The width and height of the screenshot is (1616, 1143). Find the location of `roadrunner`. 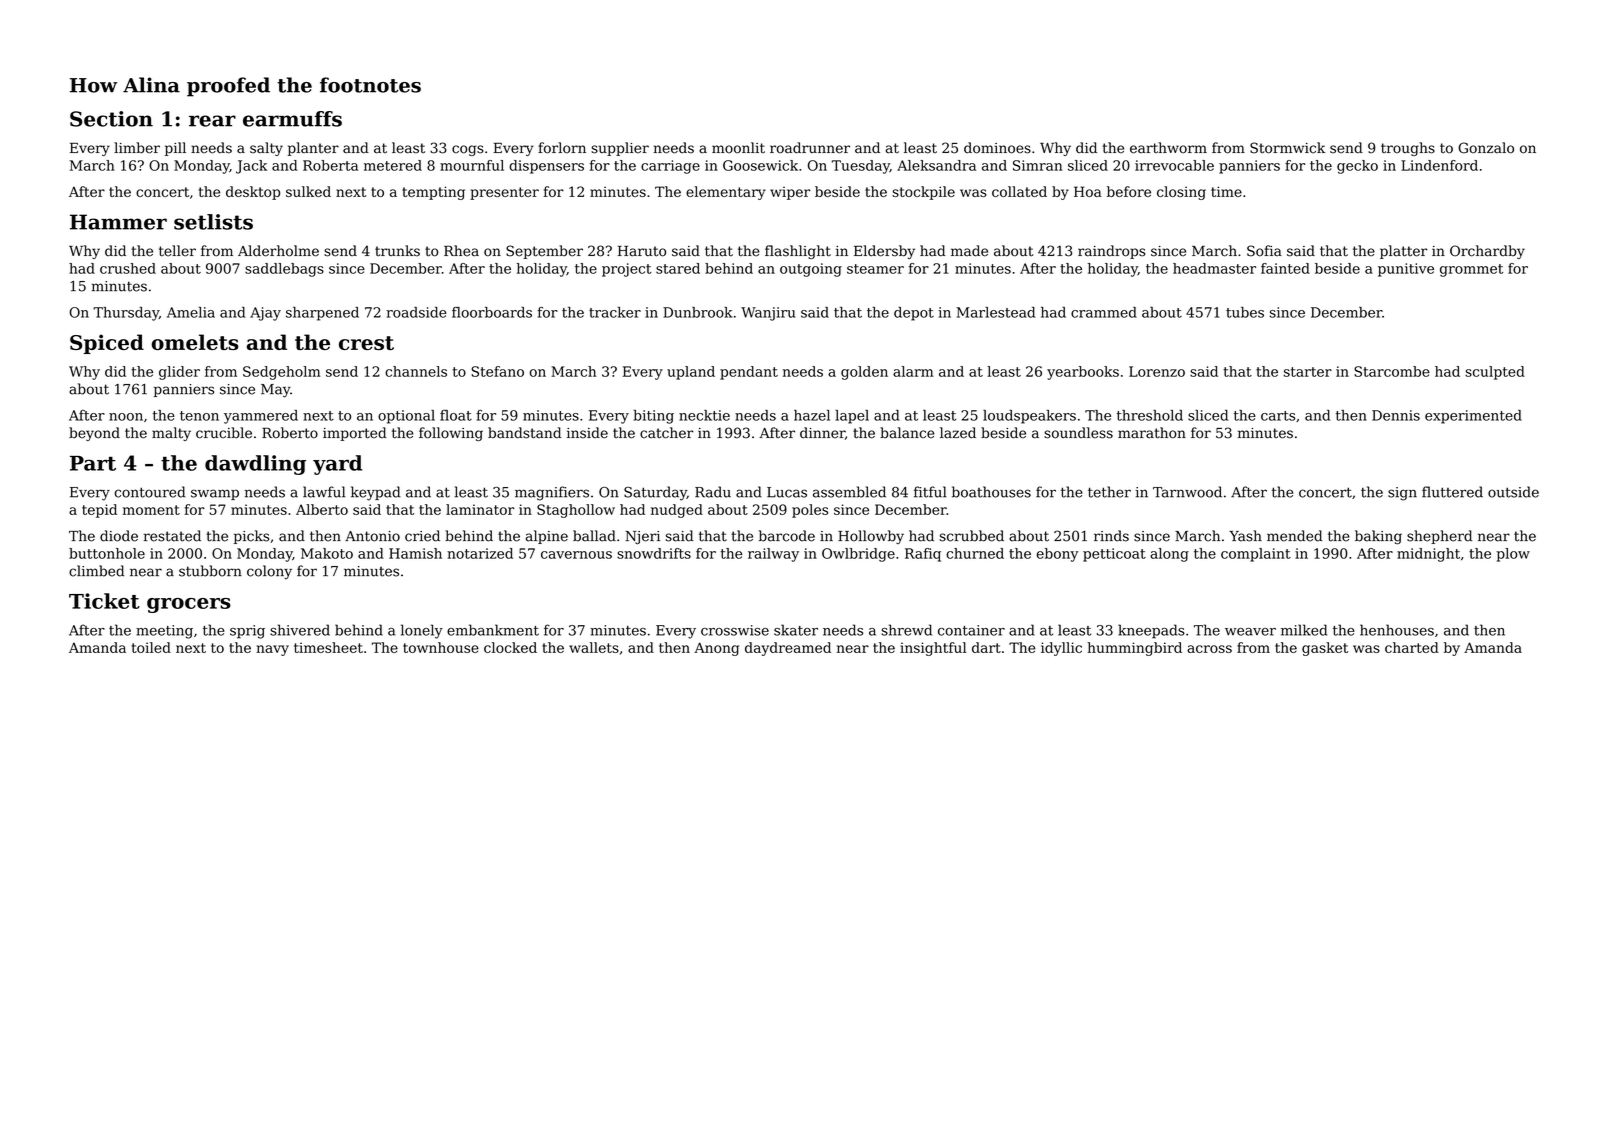

roadrunner is located at coordinates (810, 148).
